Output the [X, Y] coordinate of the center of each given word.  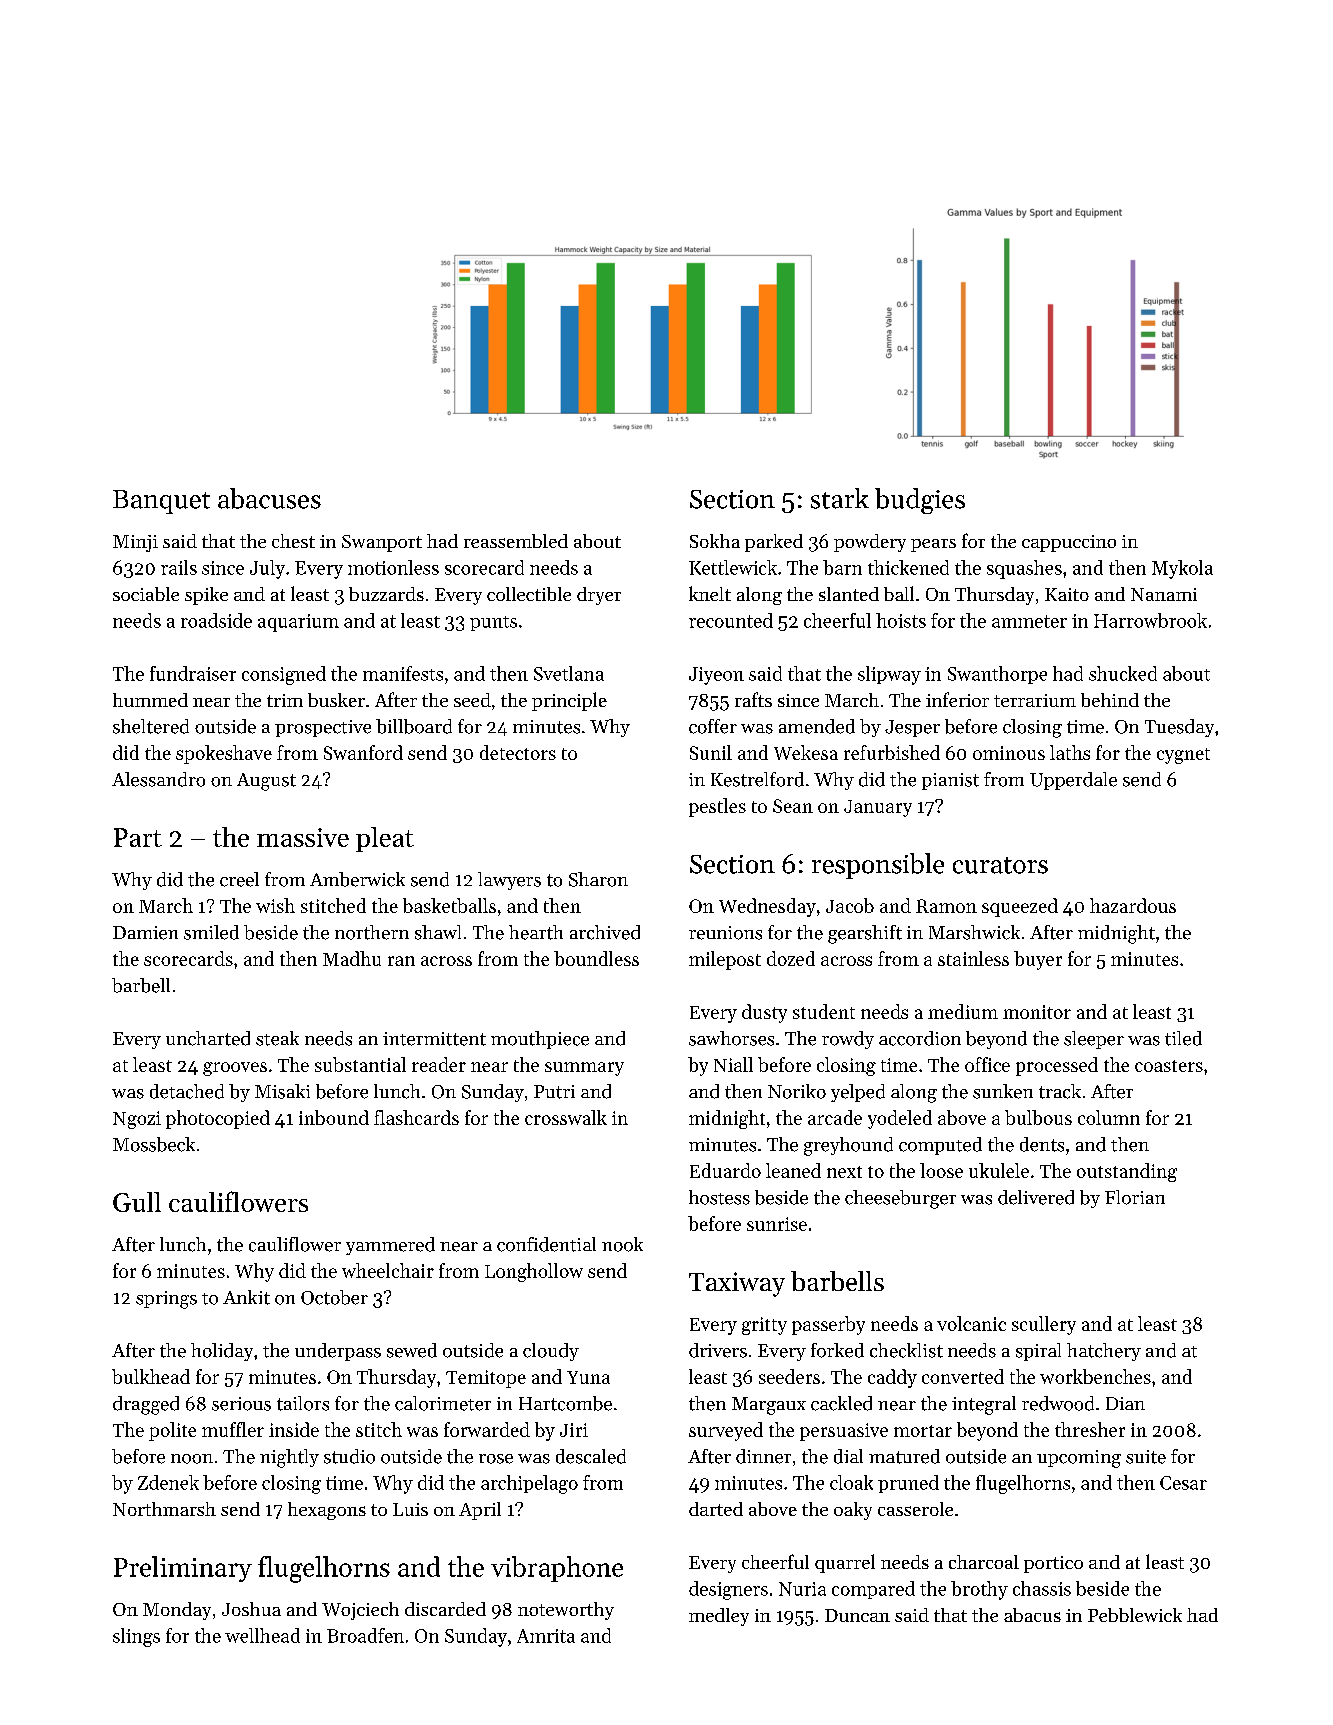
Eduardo [725, 1170]
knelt [710, 593]
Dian [1125, 1403]
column [1109, 1117]
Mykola [1182, 569]
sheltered [151, 726]
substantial [360, 1064]
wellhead [262, 1635]
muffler [233, 1429]
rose [496, 1459]
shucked [1123, 673]
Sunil [711, 752]
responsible [878, 866]
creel [239, 879]
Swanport [382, 543]
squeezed [1020, 907]
